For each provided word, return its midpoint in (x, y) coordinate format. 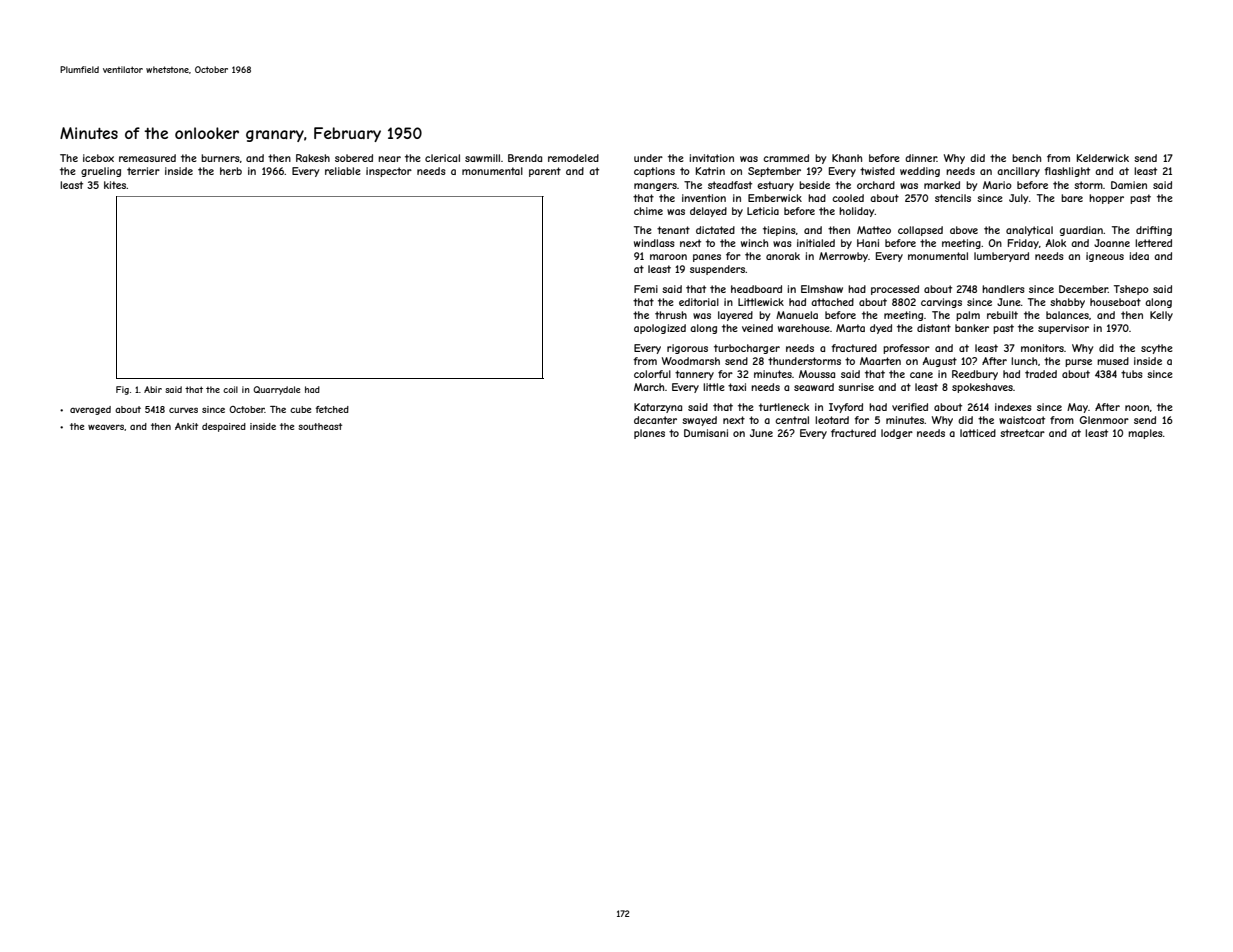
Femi (646, 289)
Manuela (797, 315)
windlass (654, 243)
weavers (106, 427)
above (964, 230)
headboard (756, 289)
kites (115, 185)
